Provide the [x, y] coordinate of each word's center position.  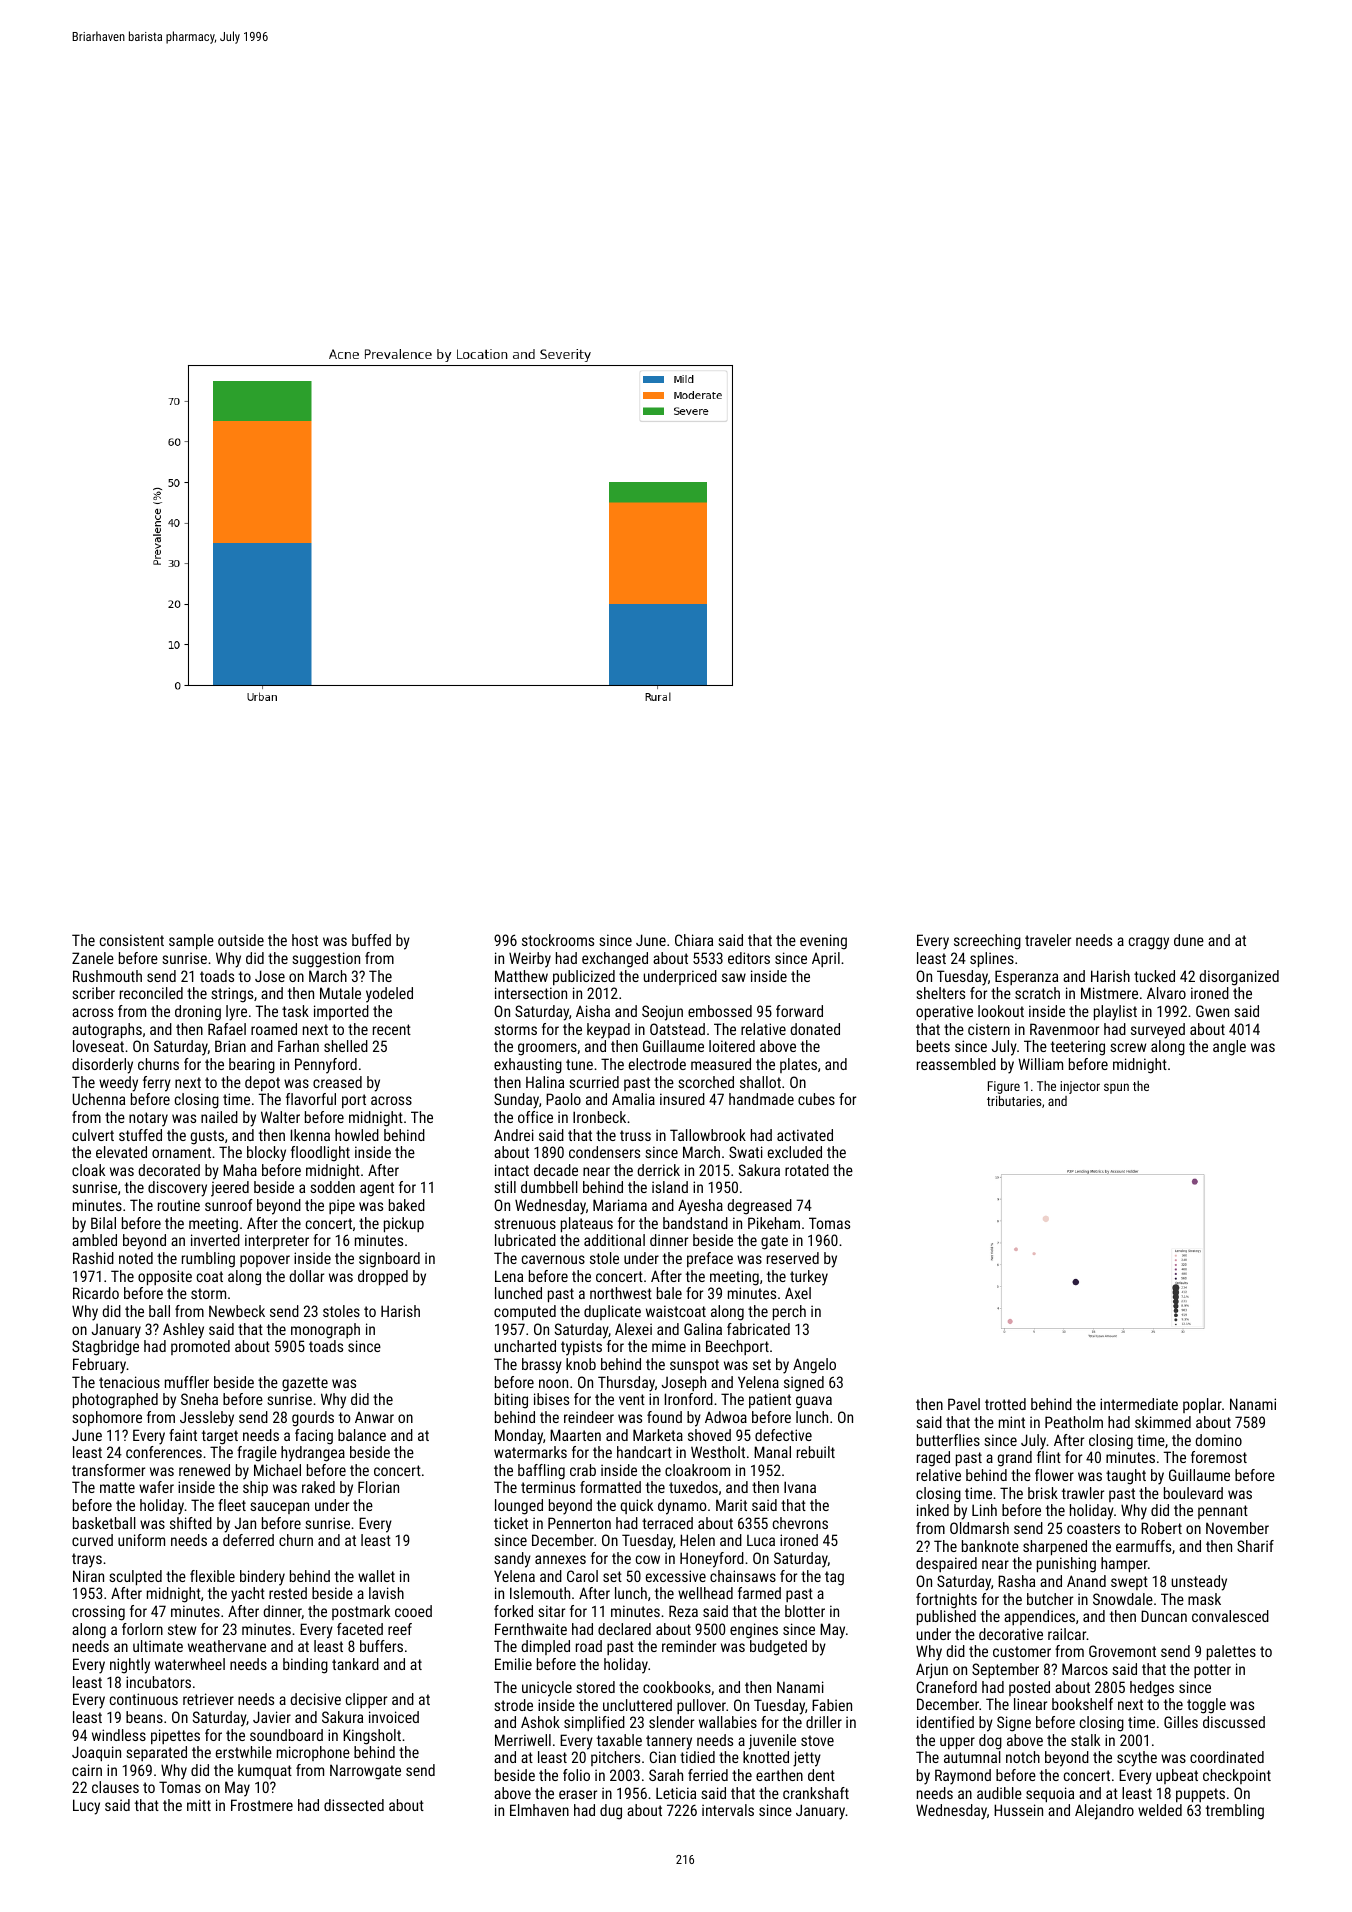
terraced [667, 1523]
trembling [1235, 1812]
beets [933, 1046]
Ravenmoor [1064, 1029]
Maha [240, 1170]
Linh [984, 1510]
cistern [989, 1029]
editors [749, 958]
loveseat [98, 1046]
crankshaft [816, 1793]
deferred [248, 1540]
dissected [354, 1805]
